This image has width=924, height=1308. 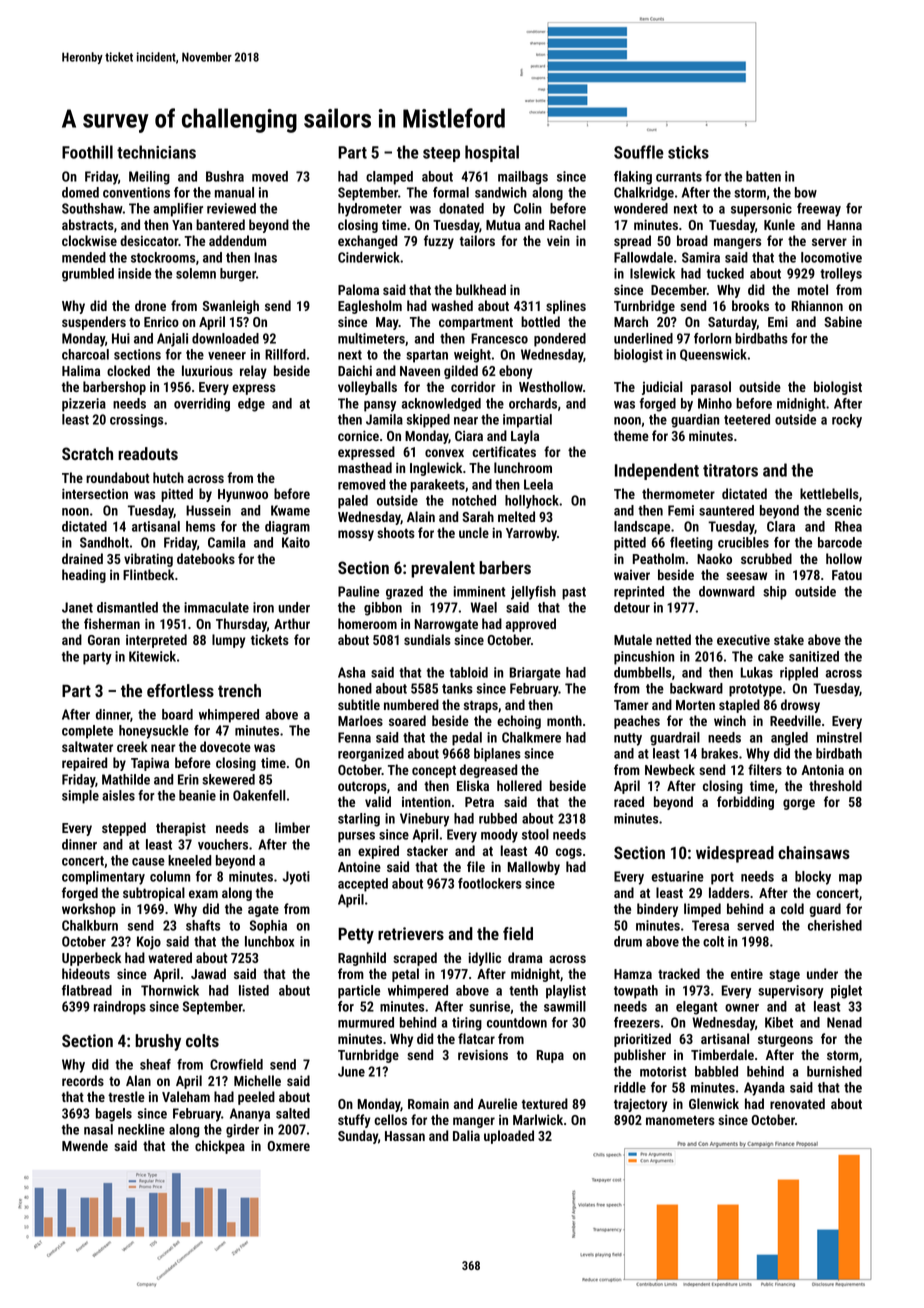 What do you see at coordinates (359, 820) in the image?
I see `starling` at bounding box center [359, 820].
